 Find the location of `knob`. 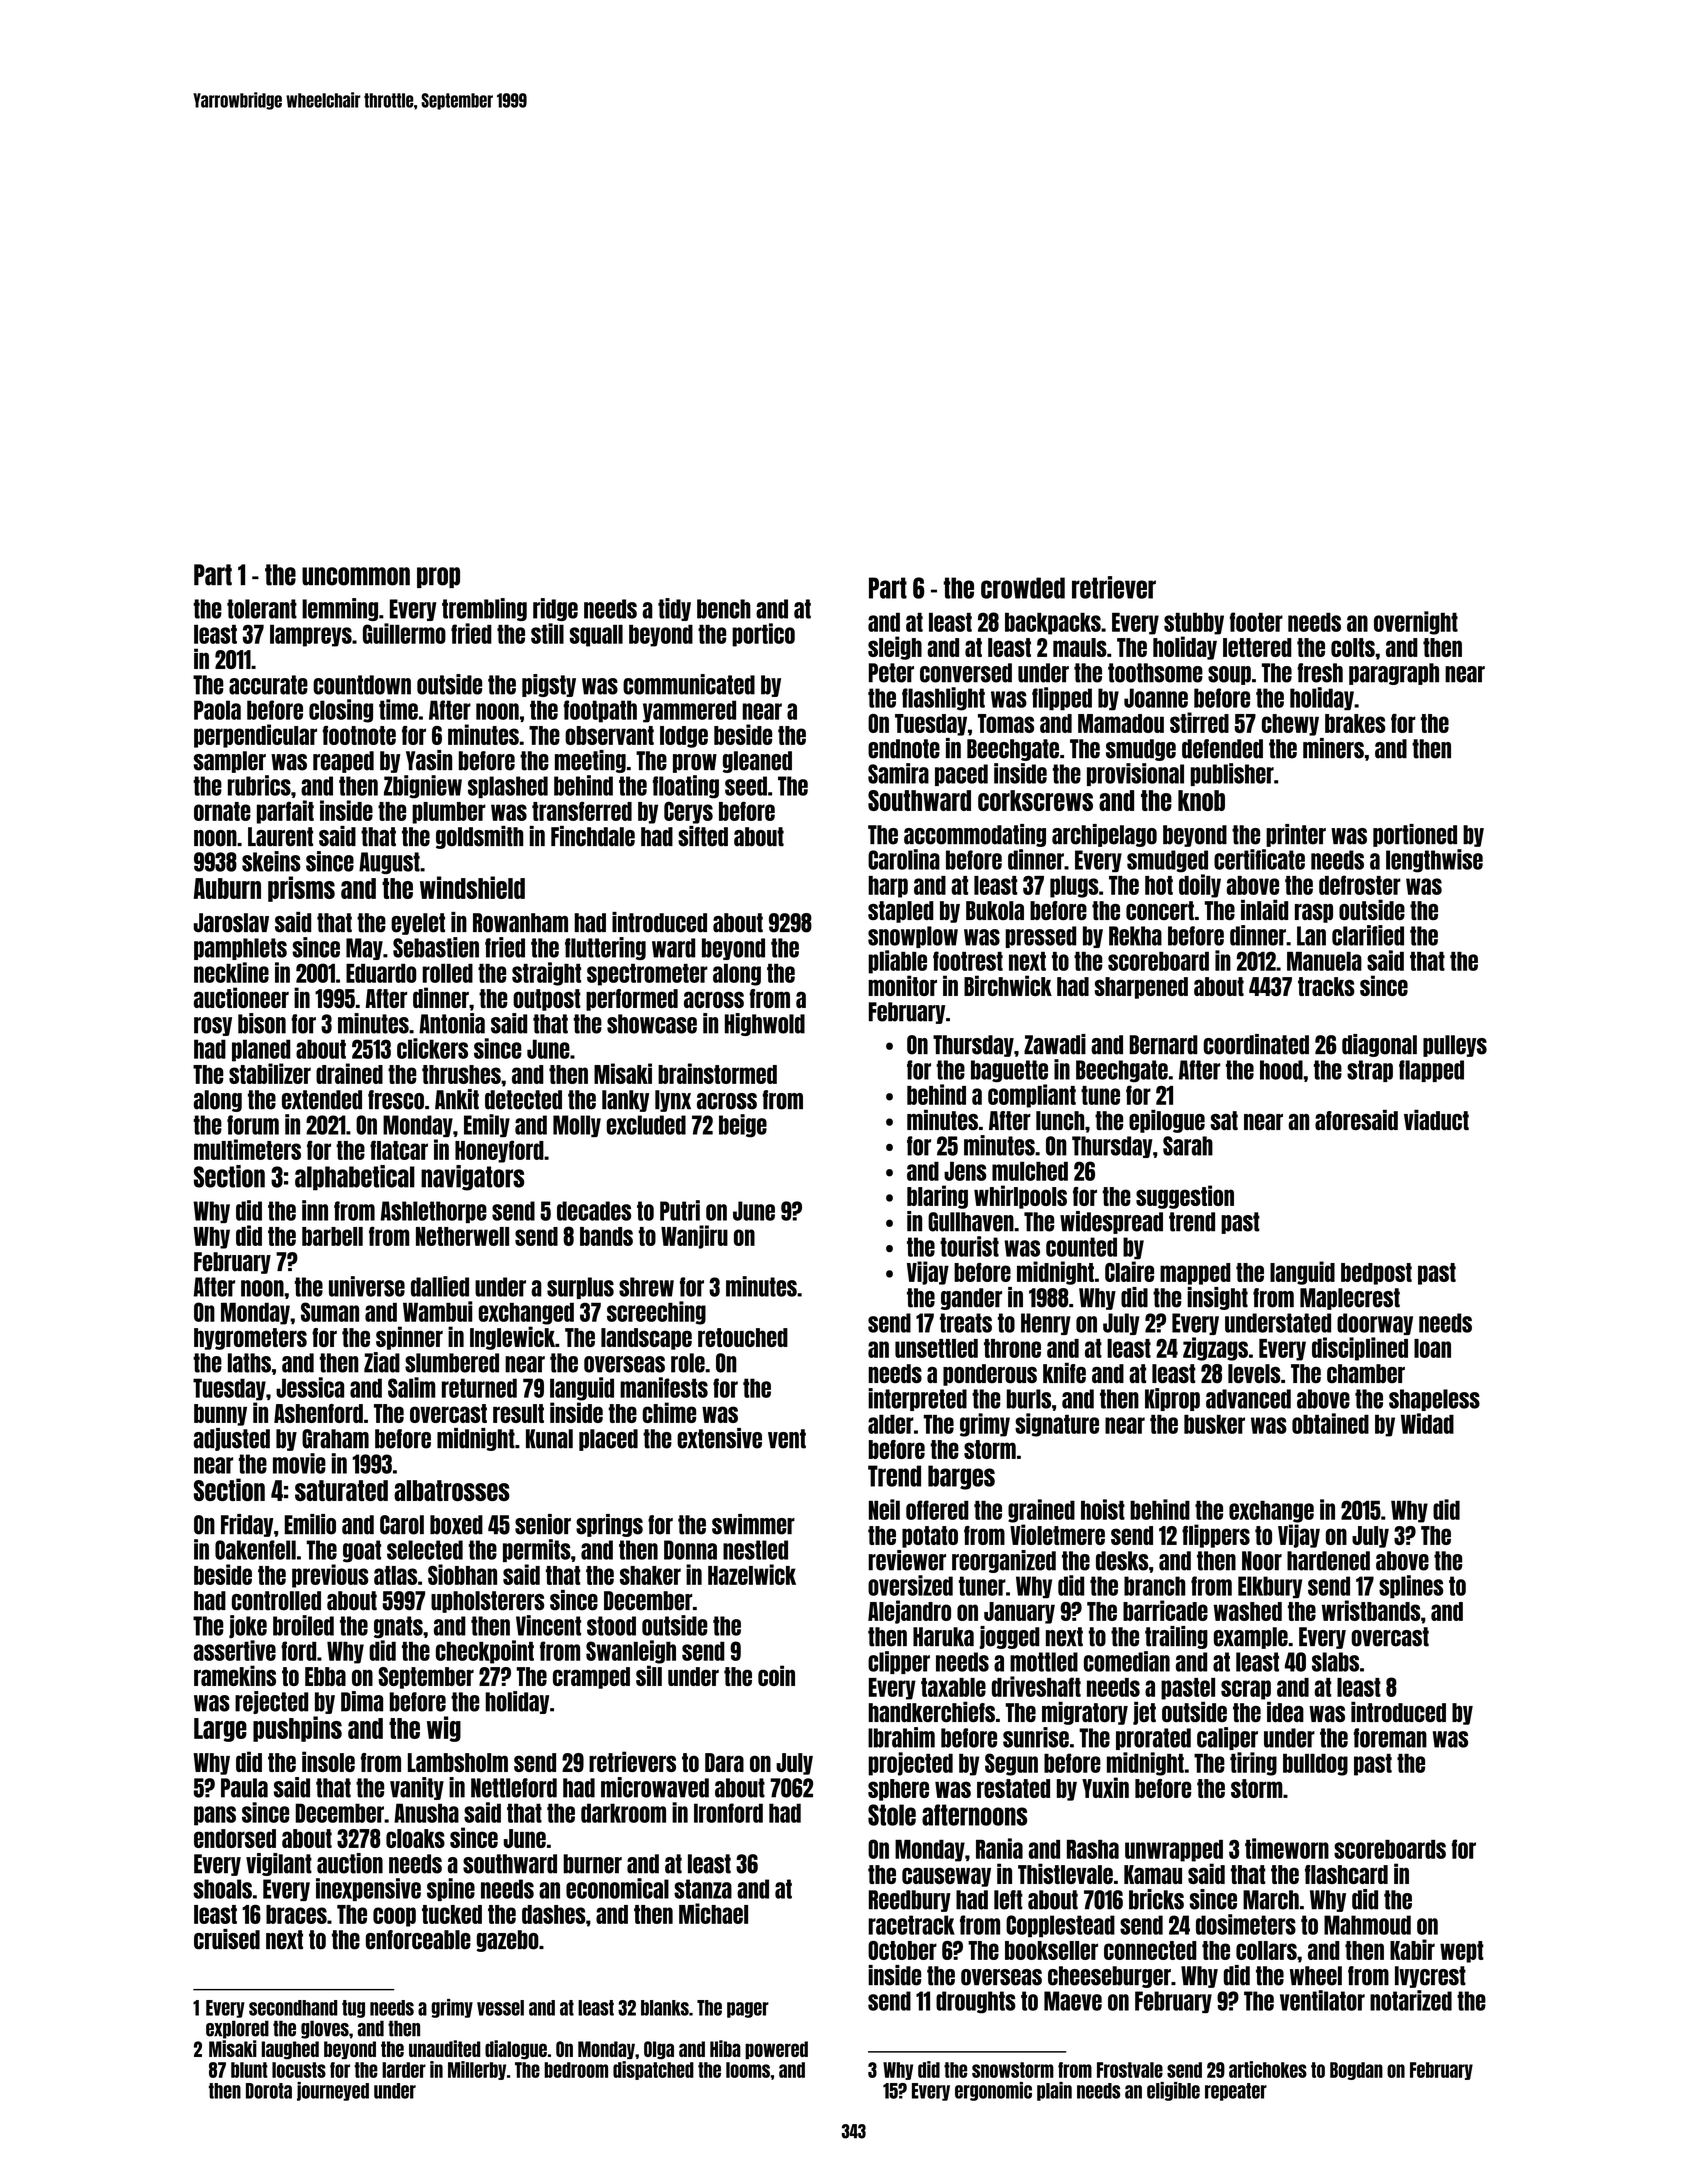

knob is located at coordinates (1201, 800).
